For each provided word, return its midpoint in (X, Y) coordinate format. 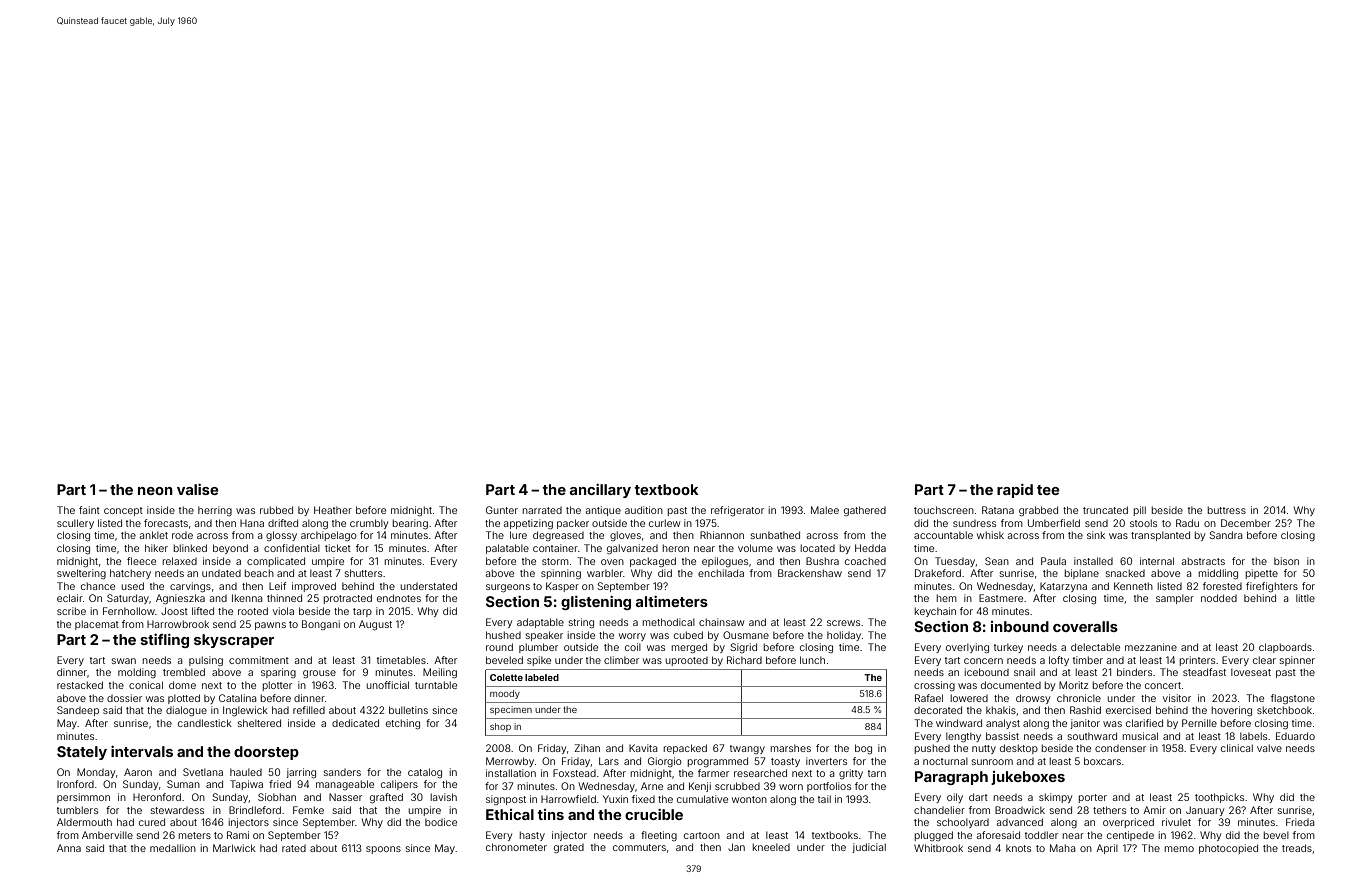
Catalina (238, 698)
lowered (969, 698)
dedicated (355, 723)
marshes (791, 748)
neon (155, 491)
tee (1048, 490)
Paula (1053, 561)
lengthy (963, 737)
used (133, 586)
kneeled (771, 847)
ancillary (600, 491)
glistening (596, 603)
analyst (1003, 724)
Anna (69, 848)
